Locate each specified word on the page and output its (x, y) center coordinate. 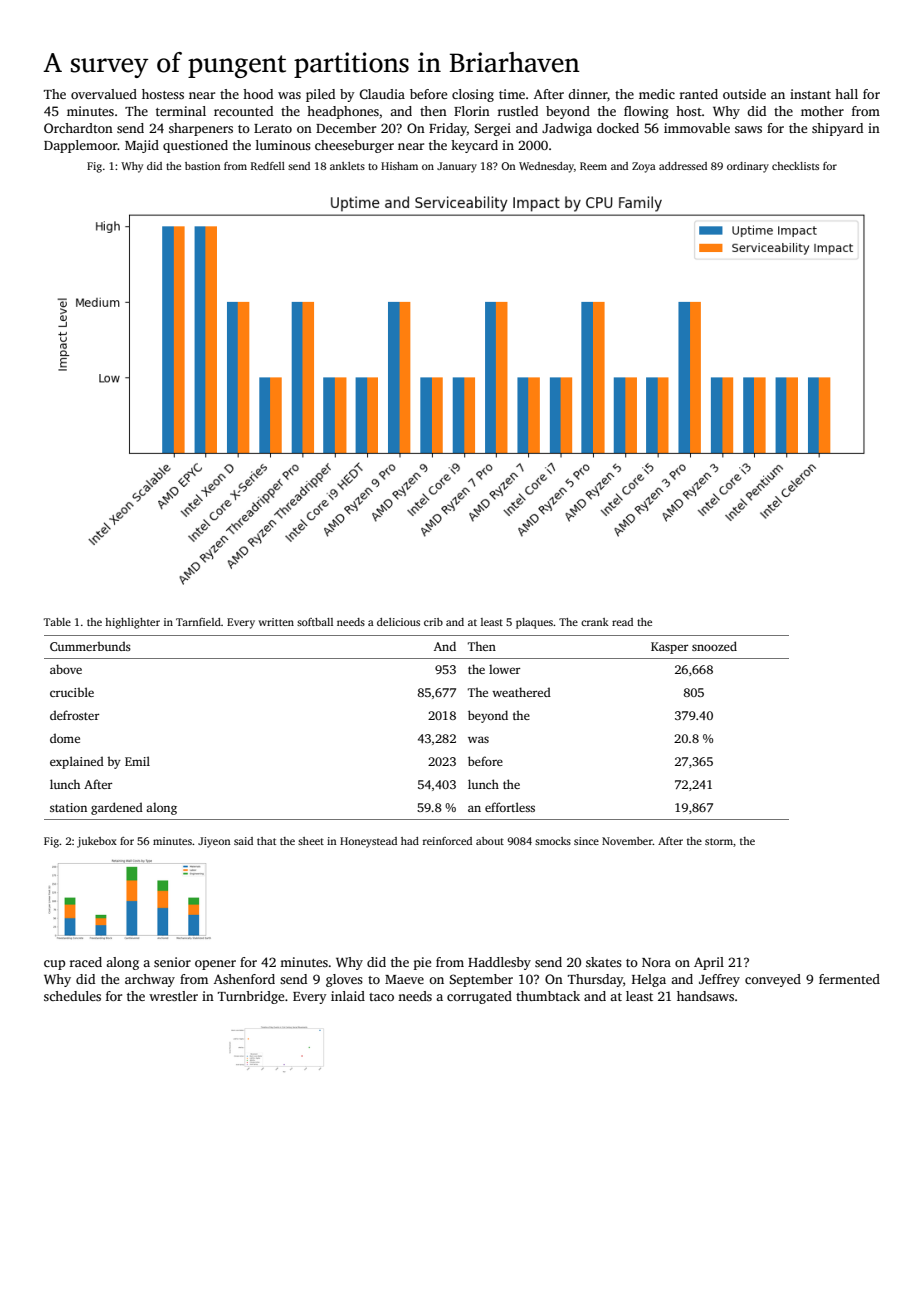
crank (595, 622)
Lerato (273, 128)
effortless (510, 807)
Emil (137, 761)
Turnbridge (251, 997)
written (276, 622)
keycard (474, 146)
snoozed (714, 646)
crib (433, 622)
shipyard (837, 129)
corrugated (479, 997)
